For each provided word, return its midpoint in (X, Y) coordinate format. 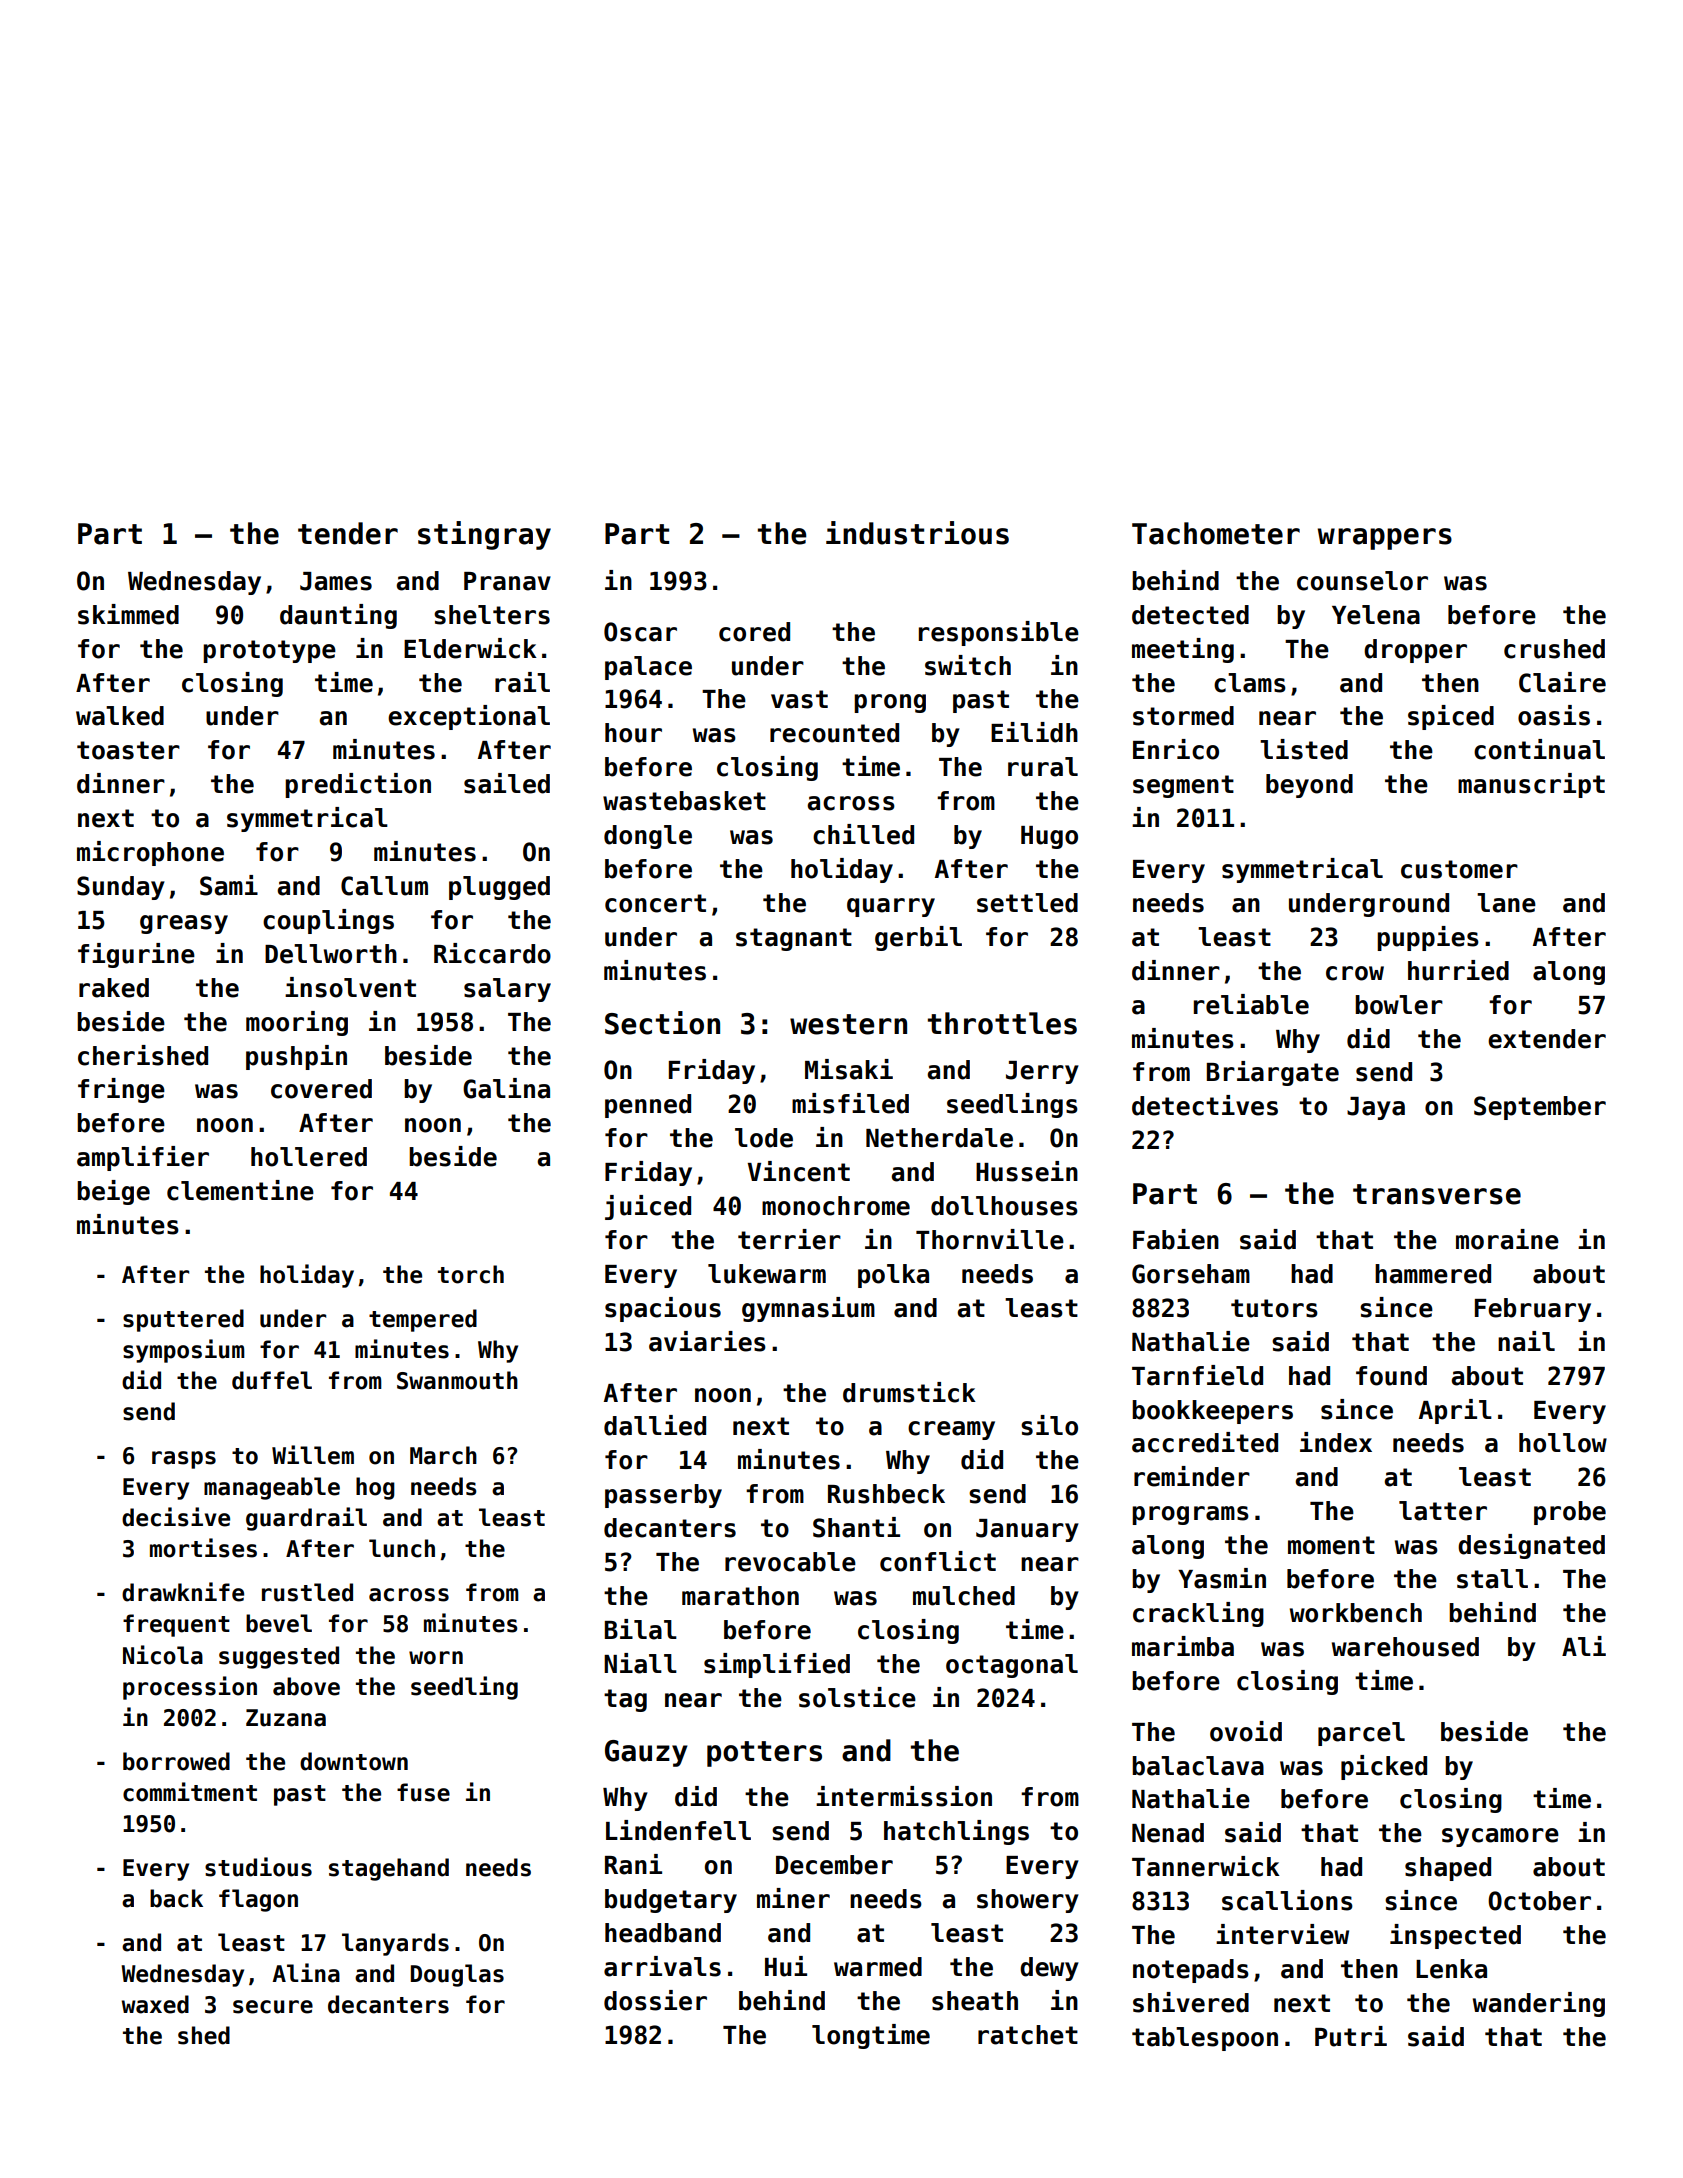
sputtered (183, 1320)
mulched (964, 1596)
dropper (1415, 651)
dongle (648, 837)
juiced (648, 1207)
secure (273, 2007)
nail (1526, 1341)
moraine (1507, 1239)
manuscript (1531, 785)
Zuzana (286, 1718)
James (336, 581)
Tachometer (1216, 533)
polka (893, 1276)
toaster (128, 750)
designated (1531, 1546)
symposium (184, 1351)
